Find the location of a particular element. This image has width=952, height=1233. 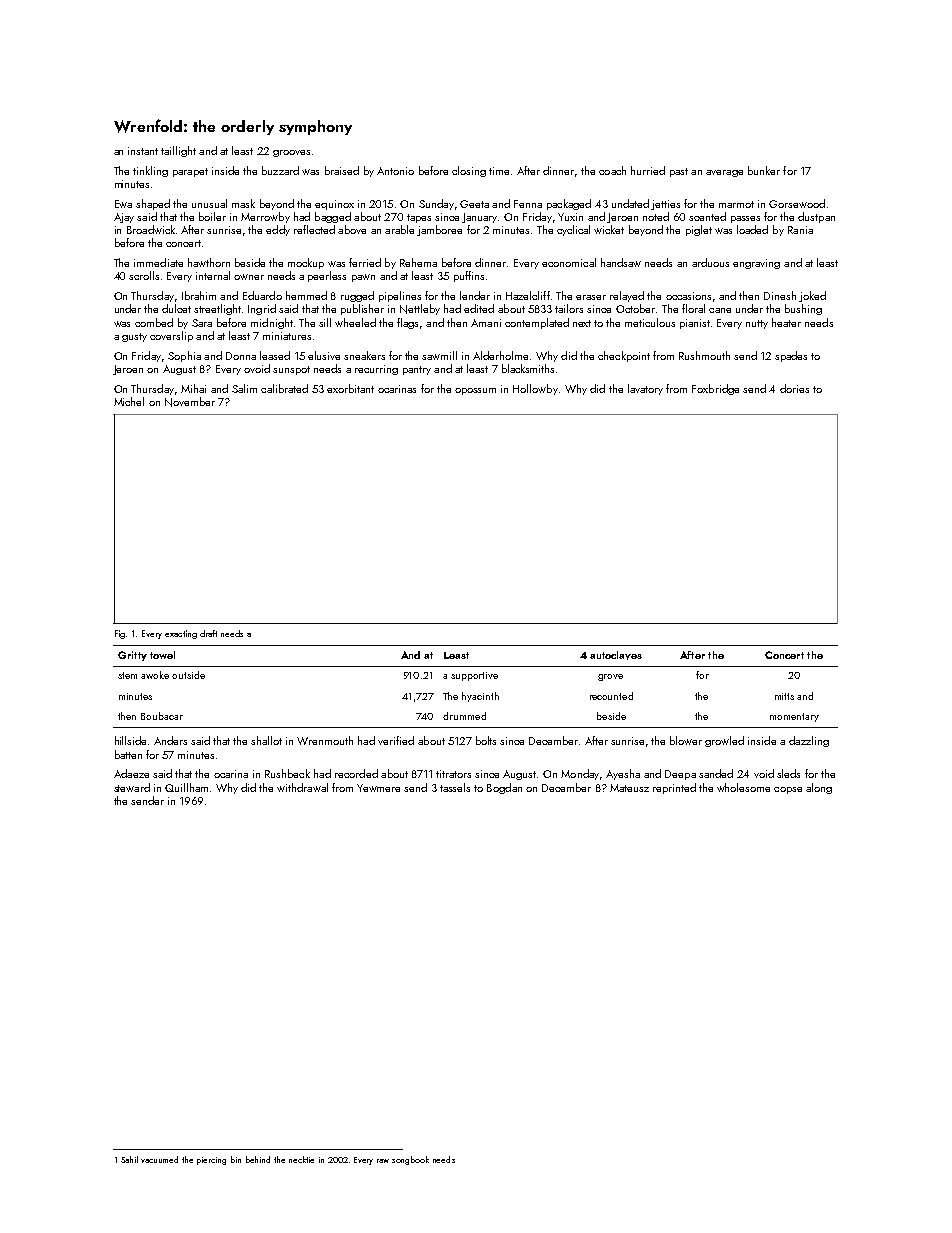

tassels is located at coordinates (455, 787).
